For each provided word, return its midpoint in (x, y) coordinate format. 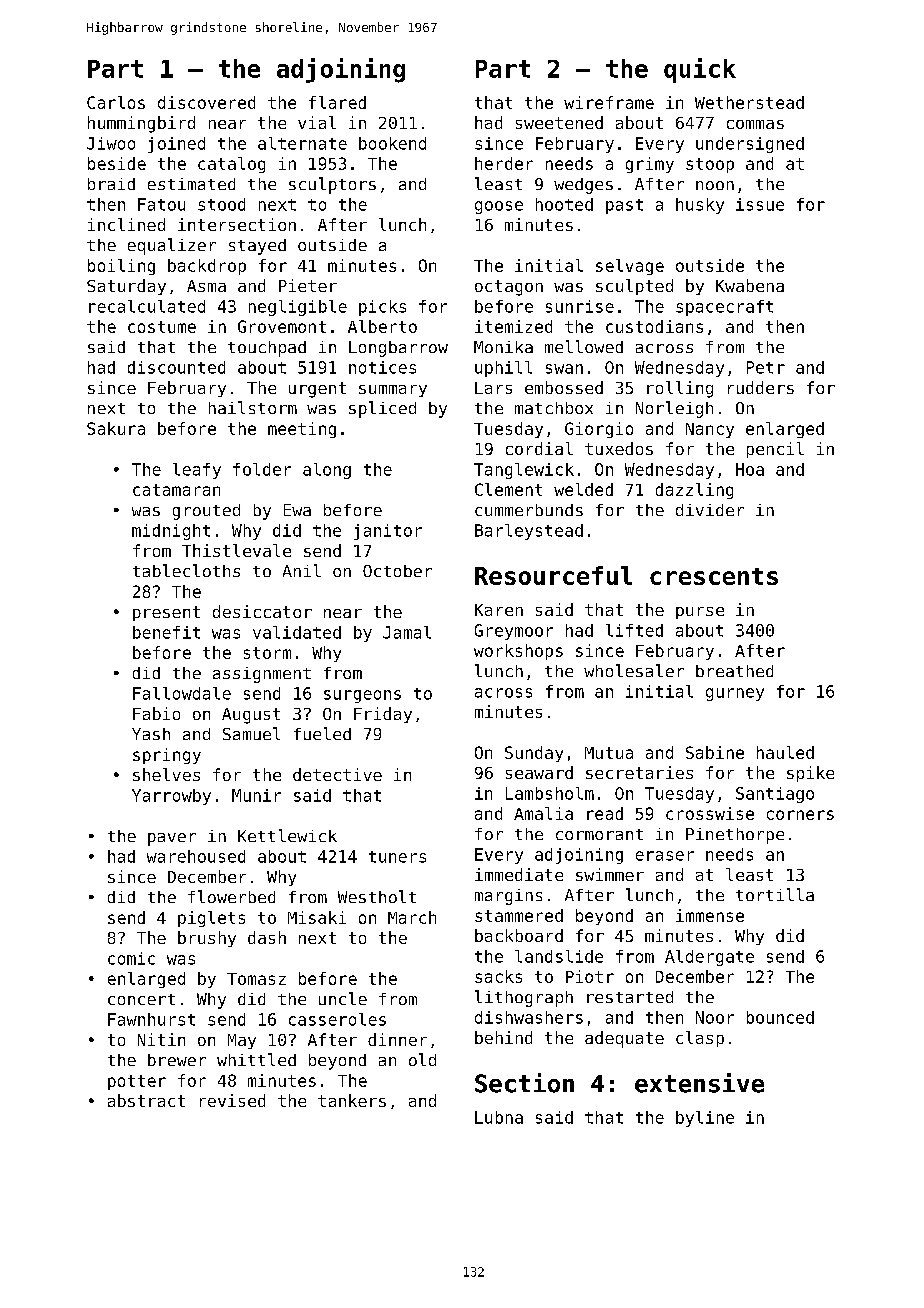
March (412, 917)
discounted (176, 367)
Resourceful (553, 575)
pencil (775, 450)
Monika (503, 347)
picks (382, 308)
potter (137, 1082)
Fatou (161, 204)
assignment (262, 675)
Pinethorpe (735, 836)
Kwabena (750, 285)
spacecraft (724, 308)
